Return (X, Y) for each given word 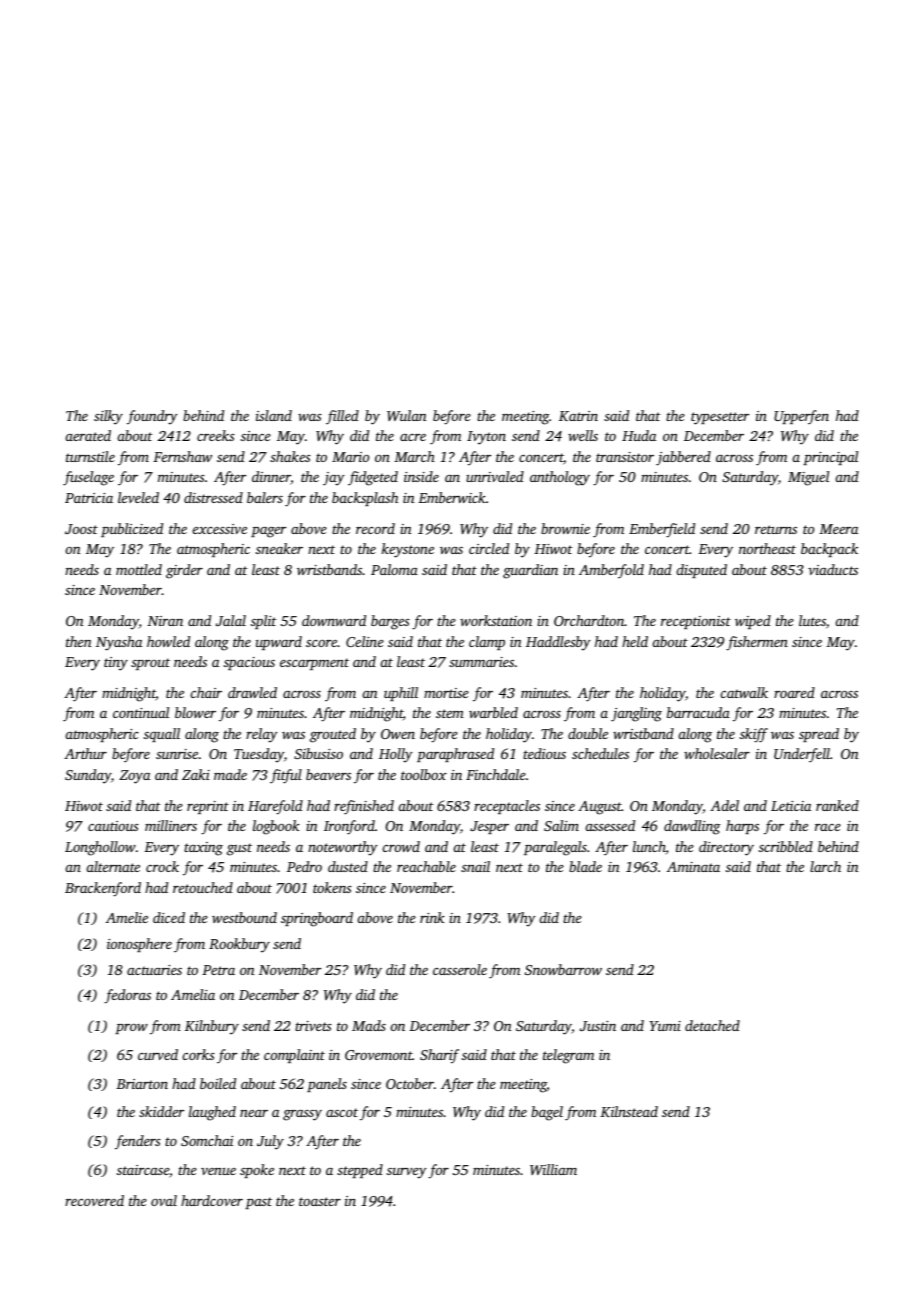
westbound (244, 917)
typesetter (720, 418)
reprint (208, 807)
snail (475, 866)
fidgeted (373, 478)
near (254, 1113)
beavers (328, 774)
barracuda (698, 712)
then (79, 641)
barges (390, 622)
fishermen (757, 643)
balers (265, 497)
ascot (342, 1112)
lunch (649, 848)
